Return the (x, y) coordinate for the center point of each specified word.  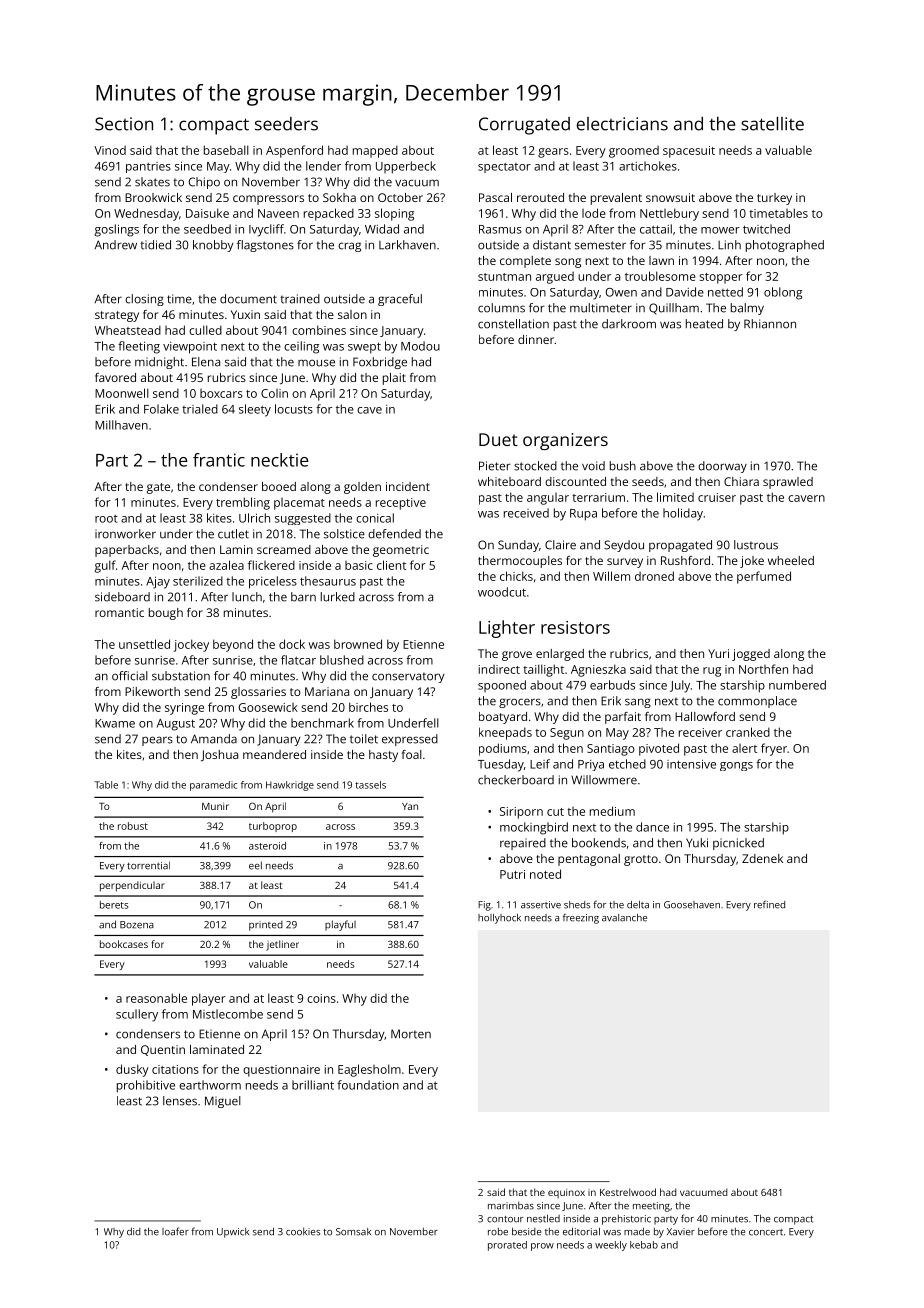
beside (526, 1231)
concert (766, 1232)
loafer (175, 1231)
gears (553, 153)
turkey (774, 199)
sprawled (788, 483)
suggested (303, 519)
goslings (116, 230)
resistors (575, 627)
